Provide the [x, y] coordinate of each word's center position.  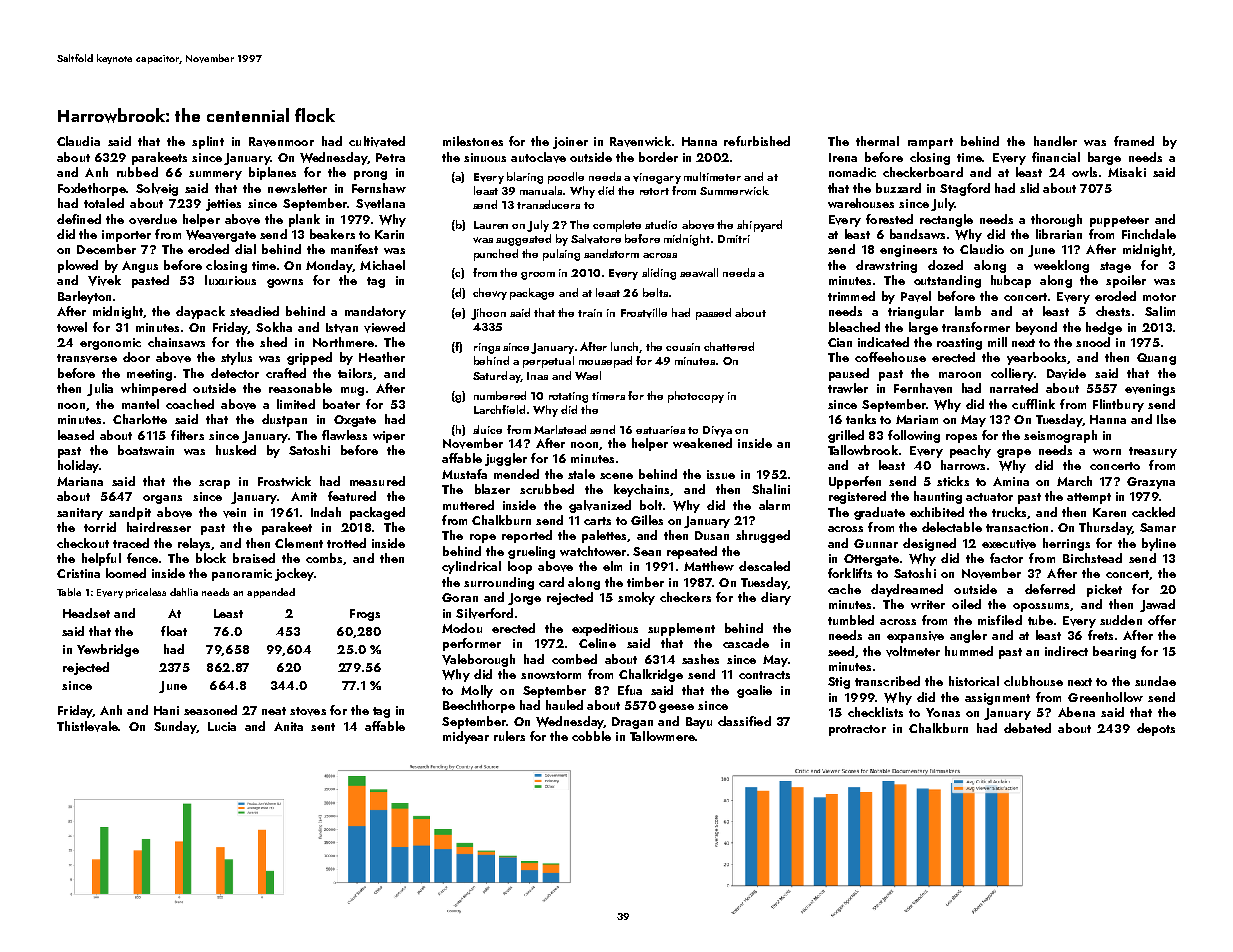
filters [187, 435]
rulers [509, 736]
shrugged [763, 536]
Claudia [78, 141]
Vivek [104, 280]
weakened [702, 443]
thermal [877, 141]
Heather [382, 357]
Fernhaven [923, 388]
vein [234, 513]
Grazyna [1151, 483]
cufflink [1033, 404]
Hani [166, 710]
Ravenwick [640, 141]
